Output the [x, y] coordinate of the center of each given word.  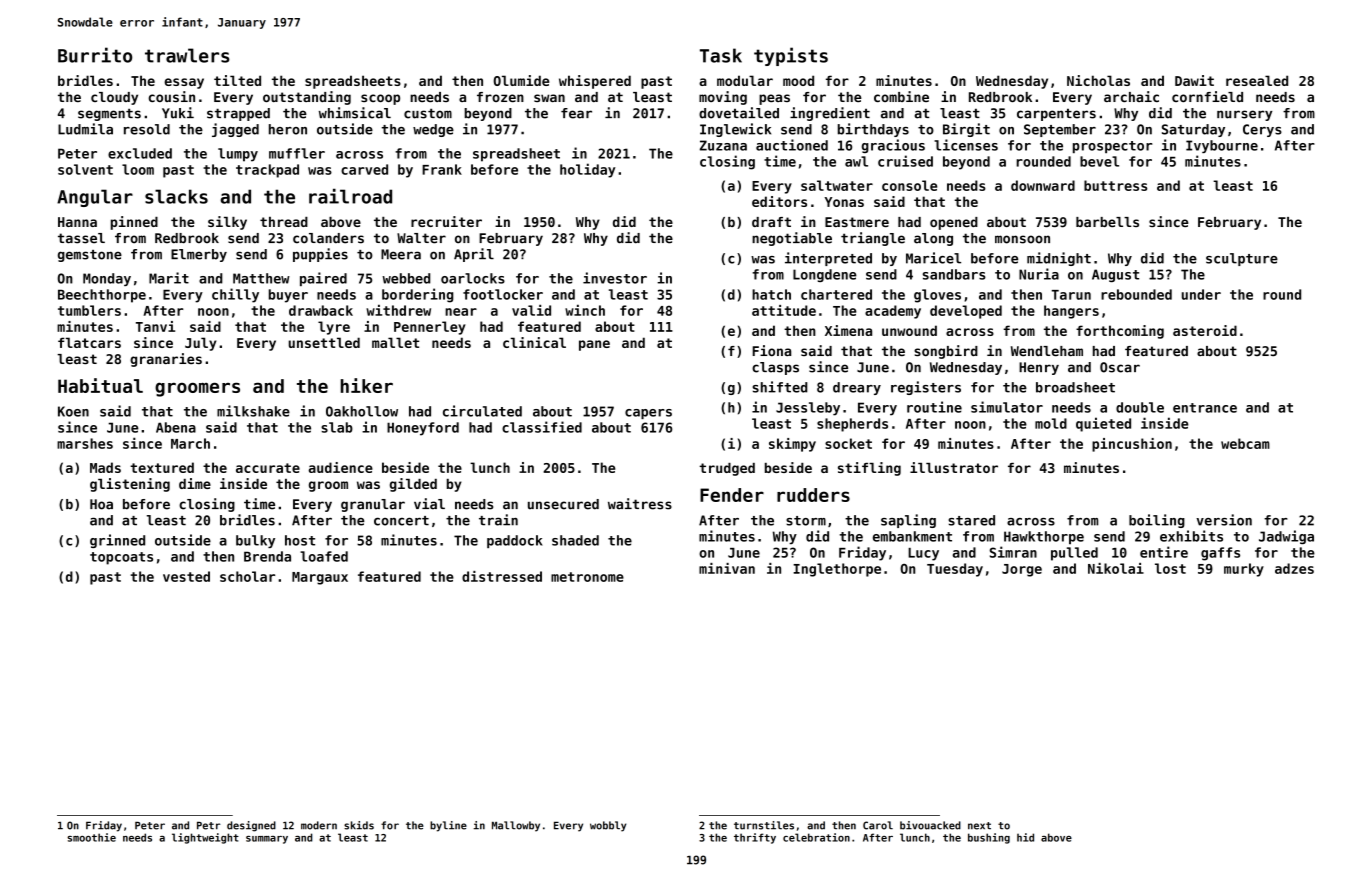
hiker [367, 385]
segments [109, 114]
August [1115, 275]
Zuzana [723, 145]
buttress [1115, 185]
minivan [727, 568]
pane [594, 345]
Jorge [1022, 570]
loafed [324, 556]
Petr [209, 825]
